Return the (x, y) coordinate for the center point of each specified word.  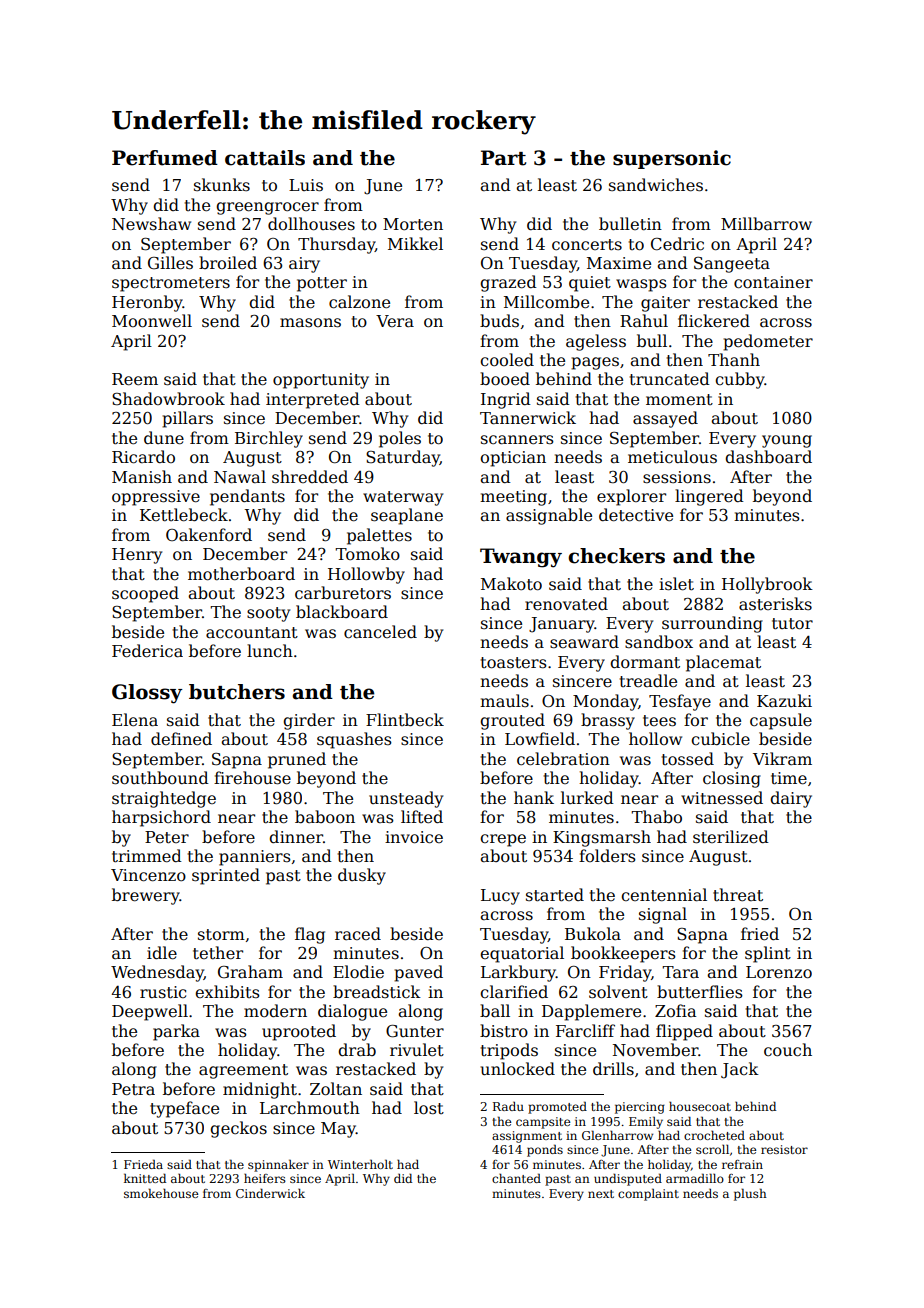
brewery (146, 896)
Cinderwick (270, 1193)
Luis (306, 185)
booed (505, 379)
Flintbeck (405, 720)
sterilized (731, 837)
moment (679, 400)
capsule (781, 721)
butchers (237, 692)
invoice (414, 837)
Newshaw (151, 224)
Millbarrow (766, 224)
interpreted (313, 400)
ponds (545, 1150)
